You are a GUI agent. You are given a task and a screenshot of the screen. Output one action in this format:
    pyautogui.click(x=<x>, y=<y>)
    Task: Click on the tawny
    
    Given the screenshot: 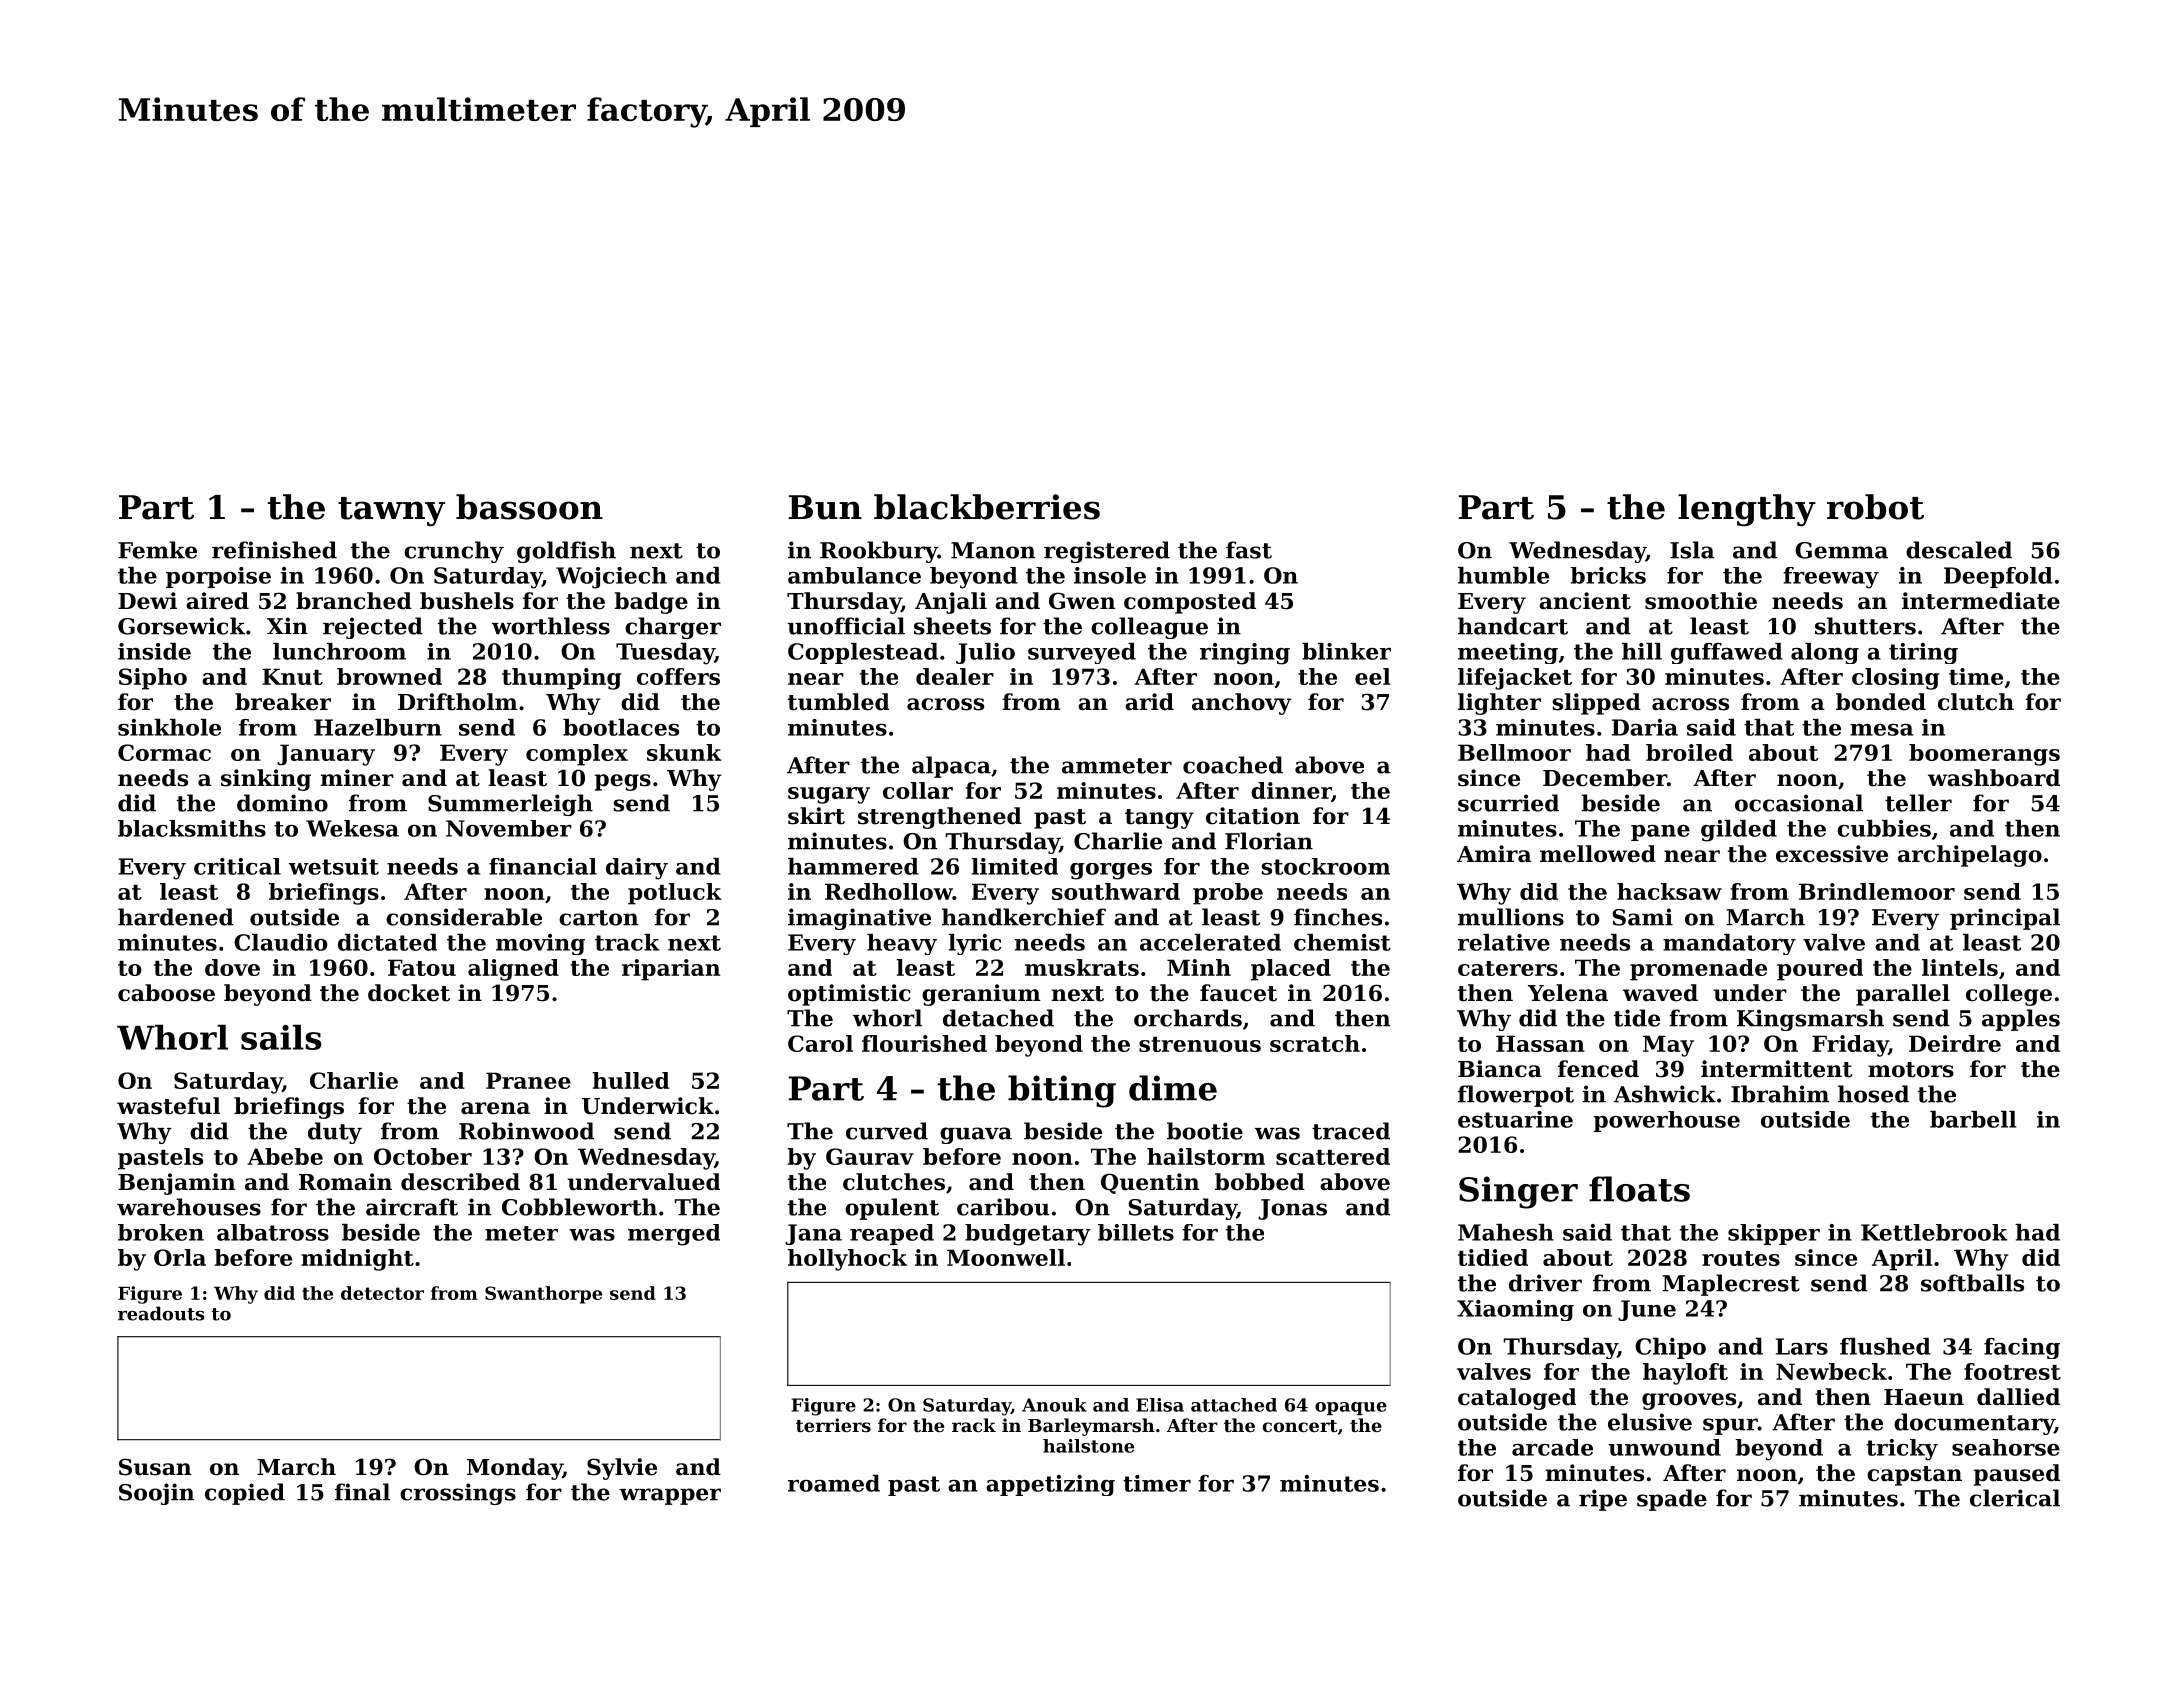 What is the action you would take?
    pyautogui.click(x=391, y=511)
